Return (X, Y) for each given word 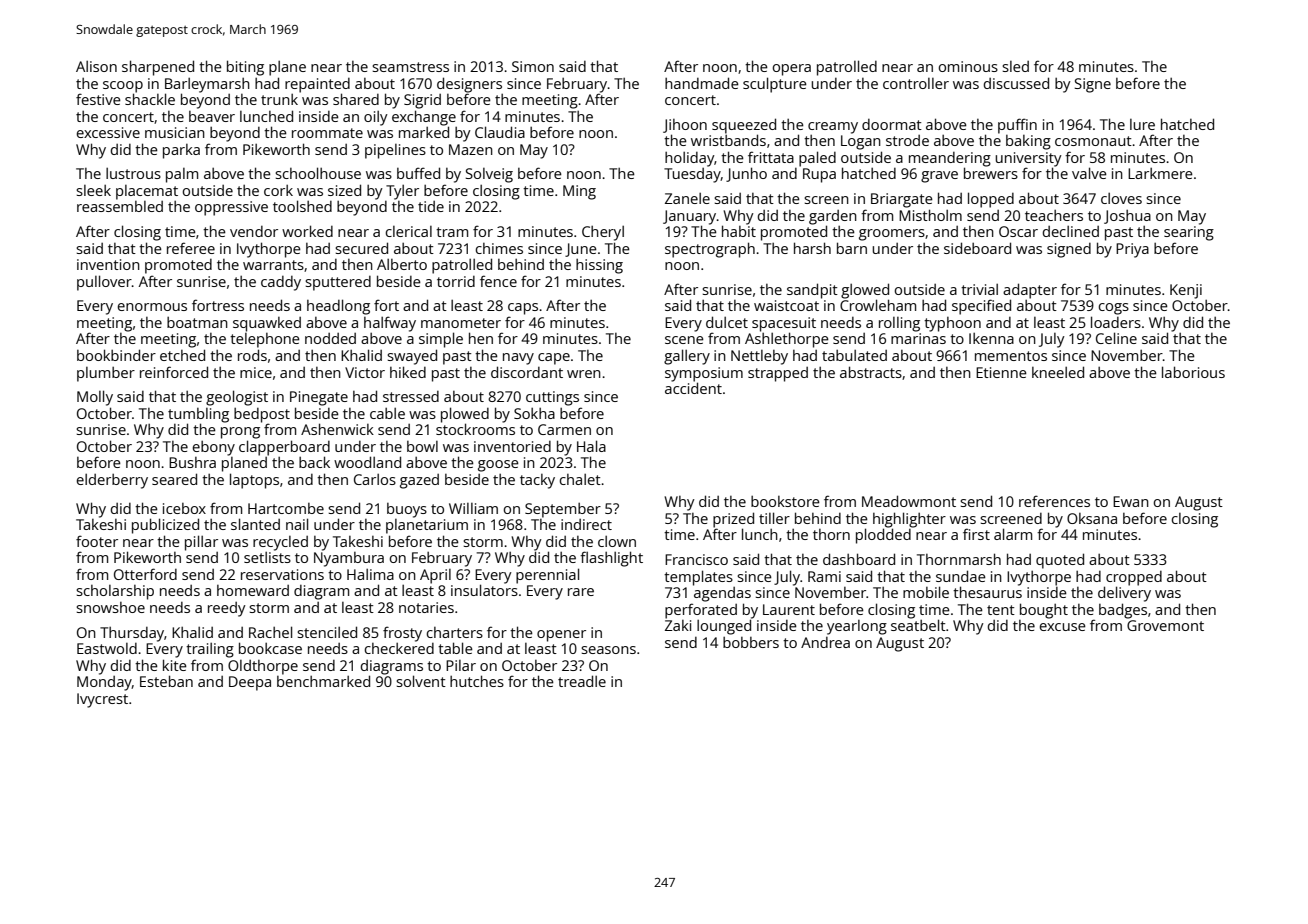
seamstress (410, 67)
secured (361, 248)
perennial (547, 576)
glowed (865, 291)
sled (1015, 66)
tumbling (198, 415)
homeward (253, 590)
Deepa (250, 683)
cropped (1134, 578)
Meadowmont (909, 501)
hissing (599, 266)
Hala (591, 446)
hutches (477, 681)
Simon (533, 66)
